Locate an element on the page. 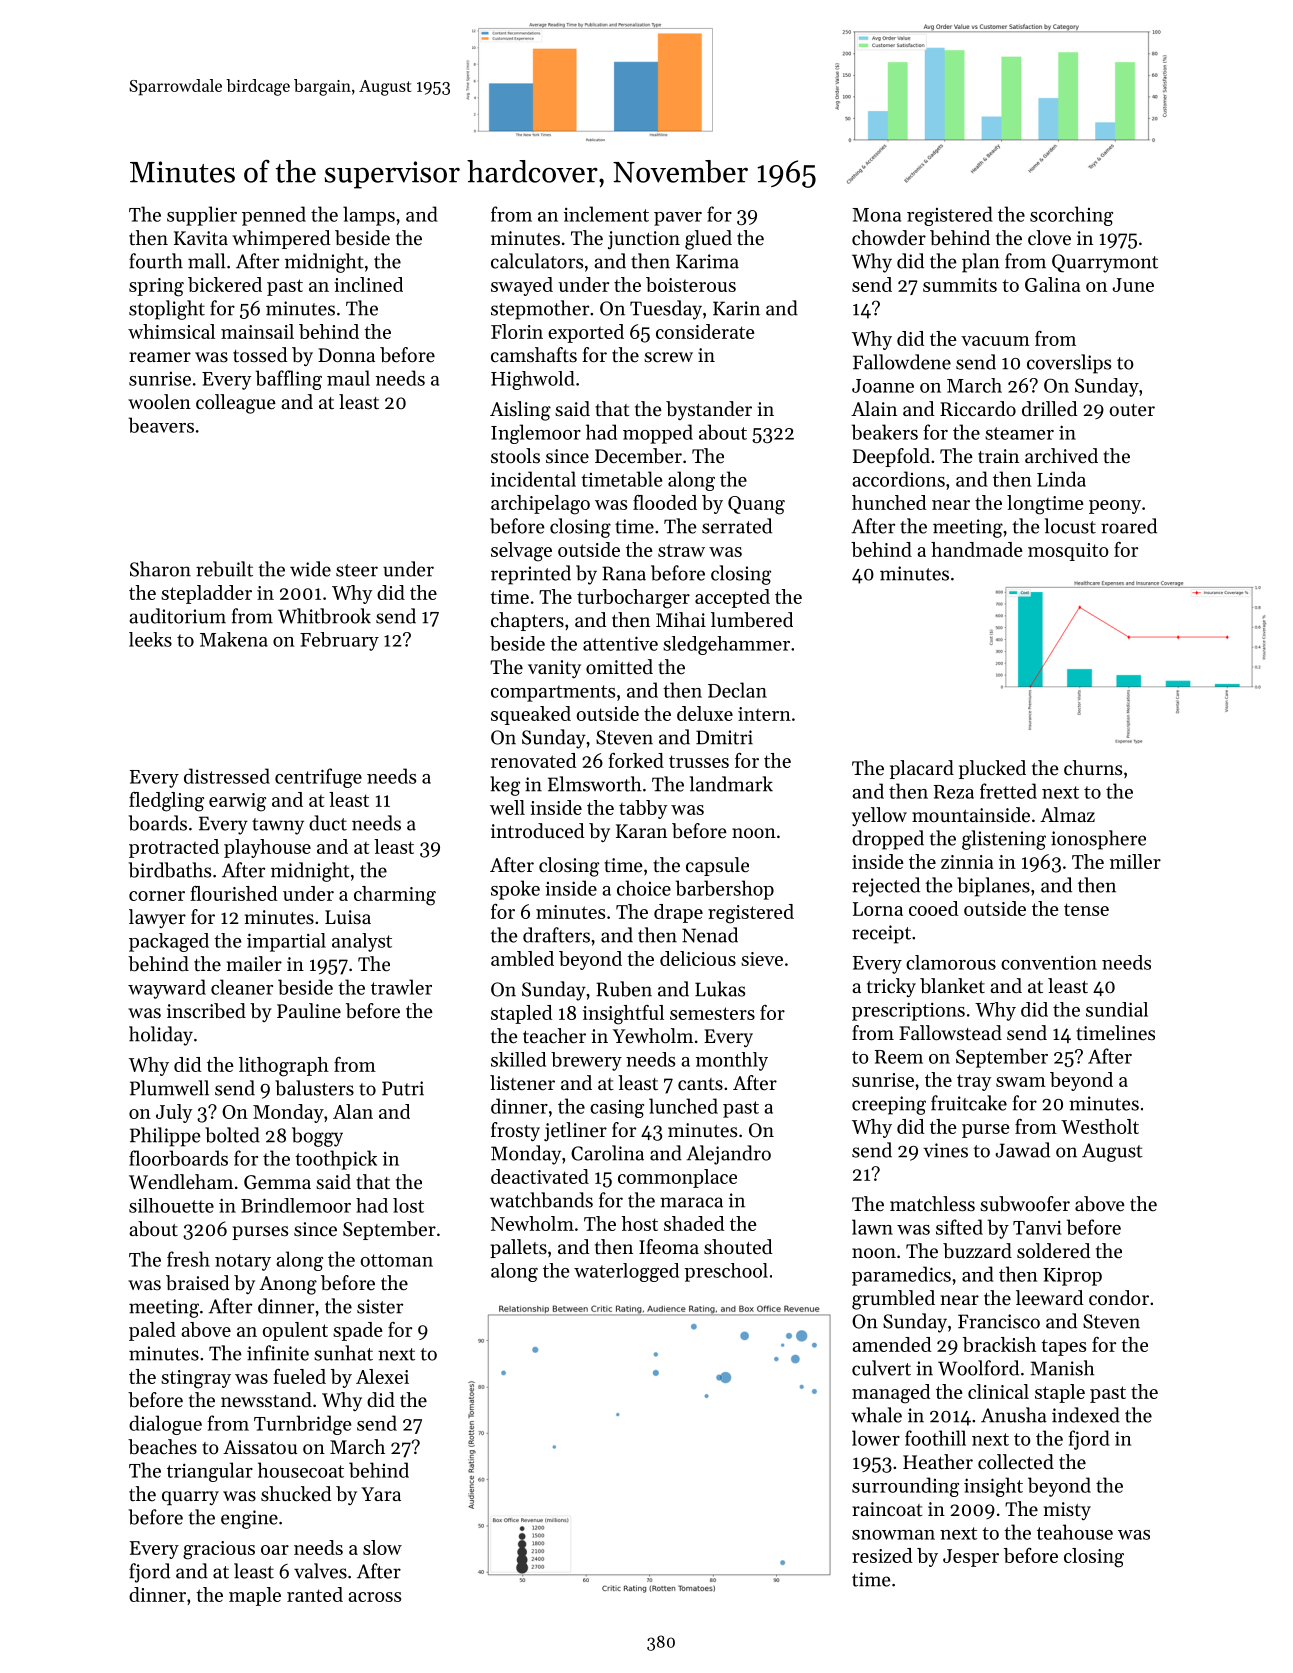 Image resolution: width=1293 pixels, height=1673 pixels. scorching is located at coordinates (1071, 216).
